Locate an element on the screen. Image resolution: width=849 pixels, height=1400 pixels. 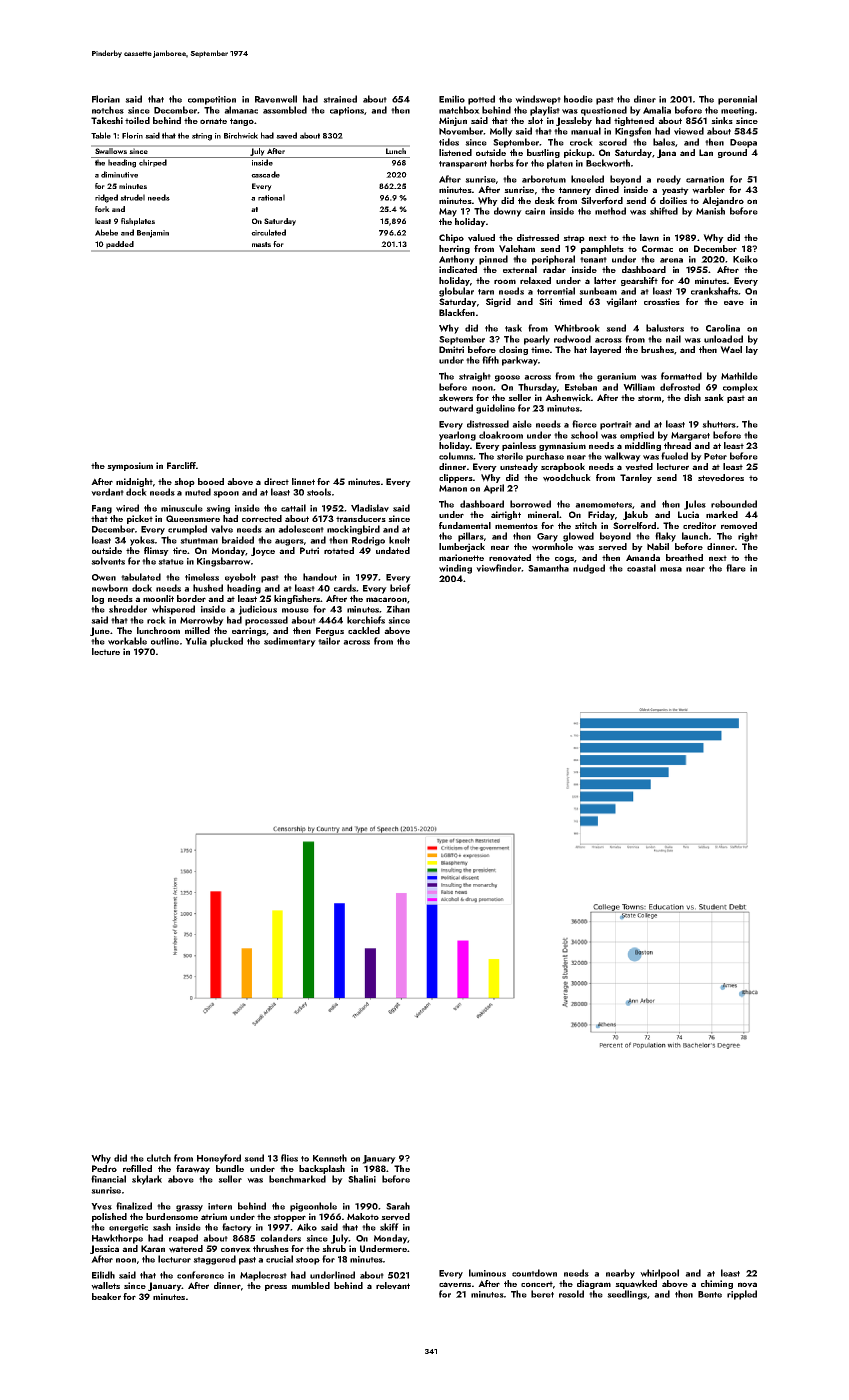
guideline is located at coordinates (495, 409).
